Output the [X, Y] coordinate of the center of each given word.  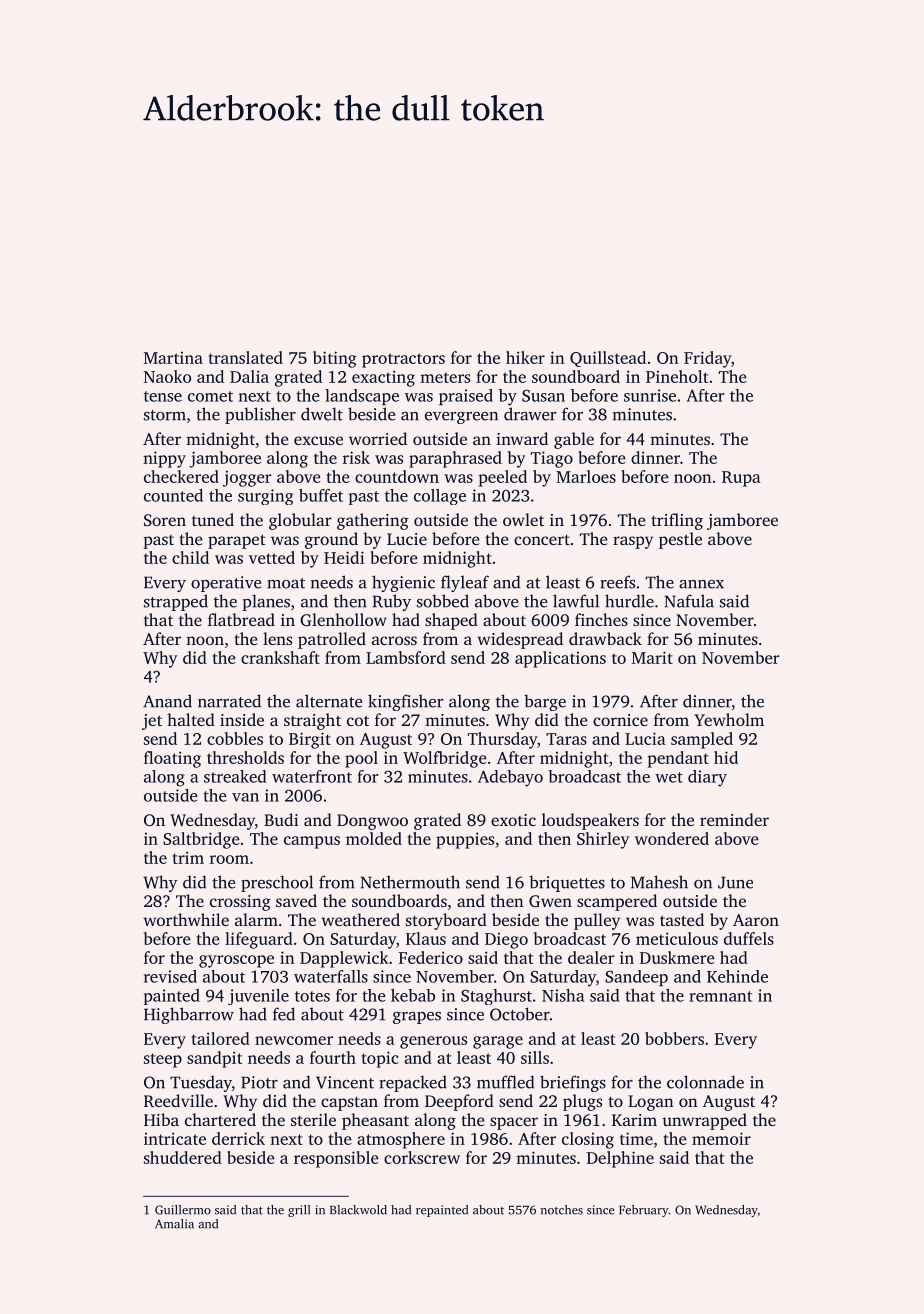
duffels [749, 938]
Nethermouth [410, 882]
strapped [176, 602]
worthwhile [186, 919]
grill [299, 1211]
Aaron [756, 920]
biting [335, 359]
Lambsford [406, 657]
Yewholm [729, 719]
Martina [173, 358]
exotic [513, 820]
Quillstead [608, 359]
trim [188, 857]
